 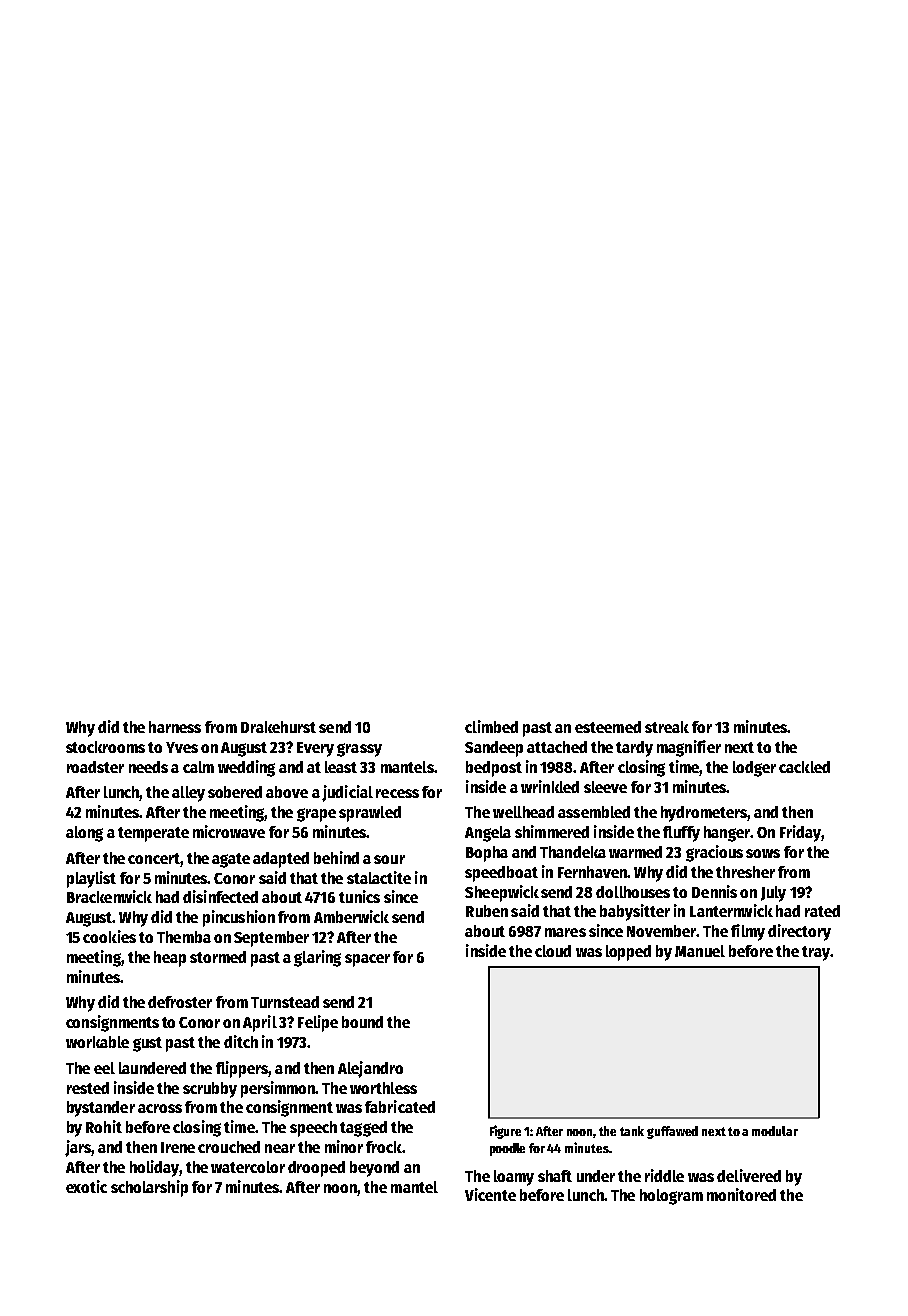 What do you see at coordinates (804, 767) in the page?
I see `cackled` at bounding box center [804, 767].
